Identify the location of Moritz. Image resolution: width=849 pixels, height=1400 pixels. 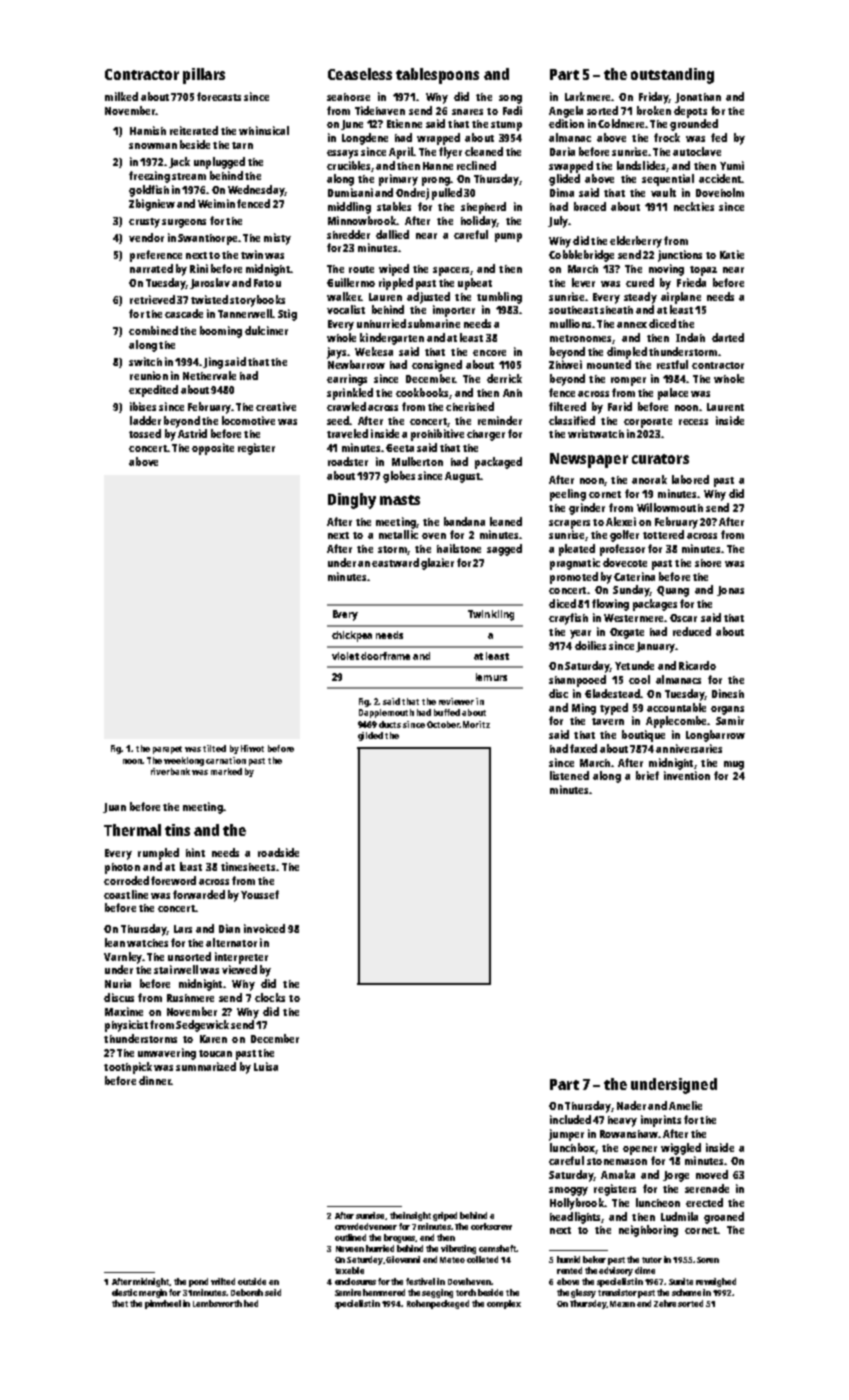
(476, 724).
